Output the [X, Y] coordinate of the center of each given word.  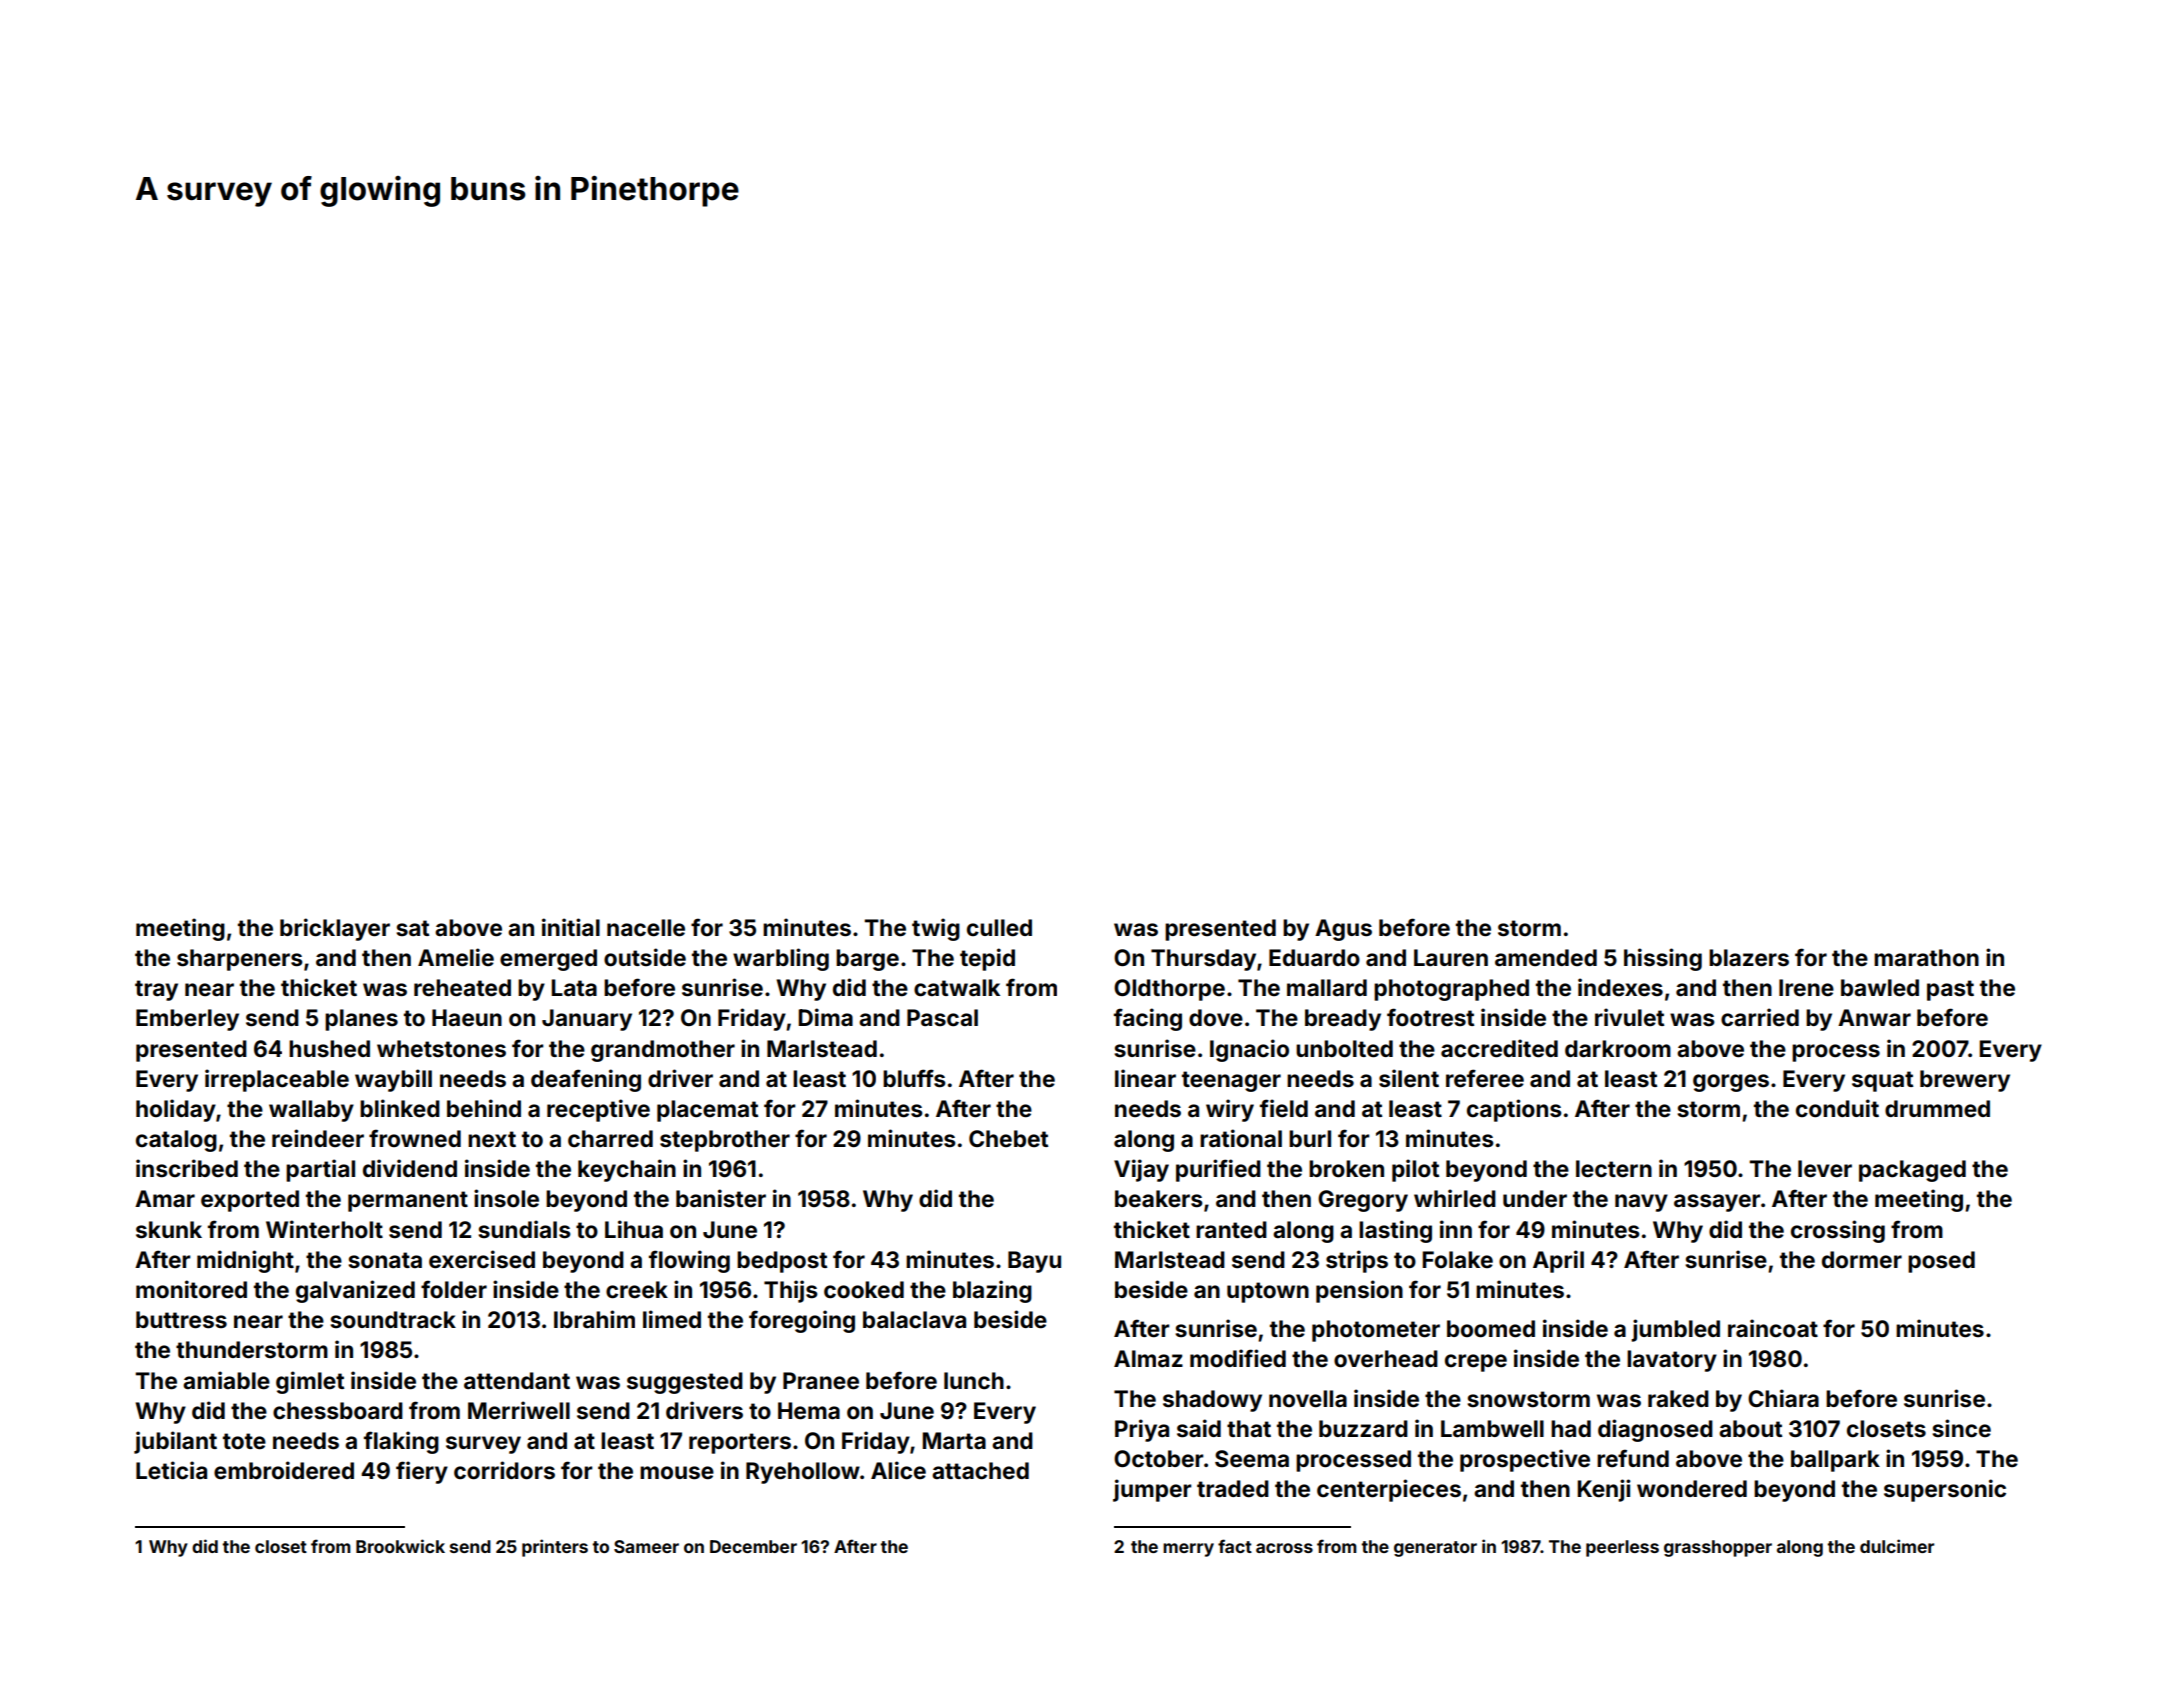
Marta [954, 1441]
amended [1546, 958]
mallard [1327, 988]
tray [156, 990]
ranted [1231, 1230]
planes [361, 1020]
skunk [169, 1230]
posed [1941, 1262]
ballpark [1835, 1461]
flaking [401, 1442]
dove [1216, 1018]
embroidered [284, 1470]
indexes [1620, 987]
